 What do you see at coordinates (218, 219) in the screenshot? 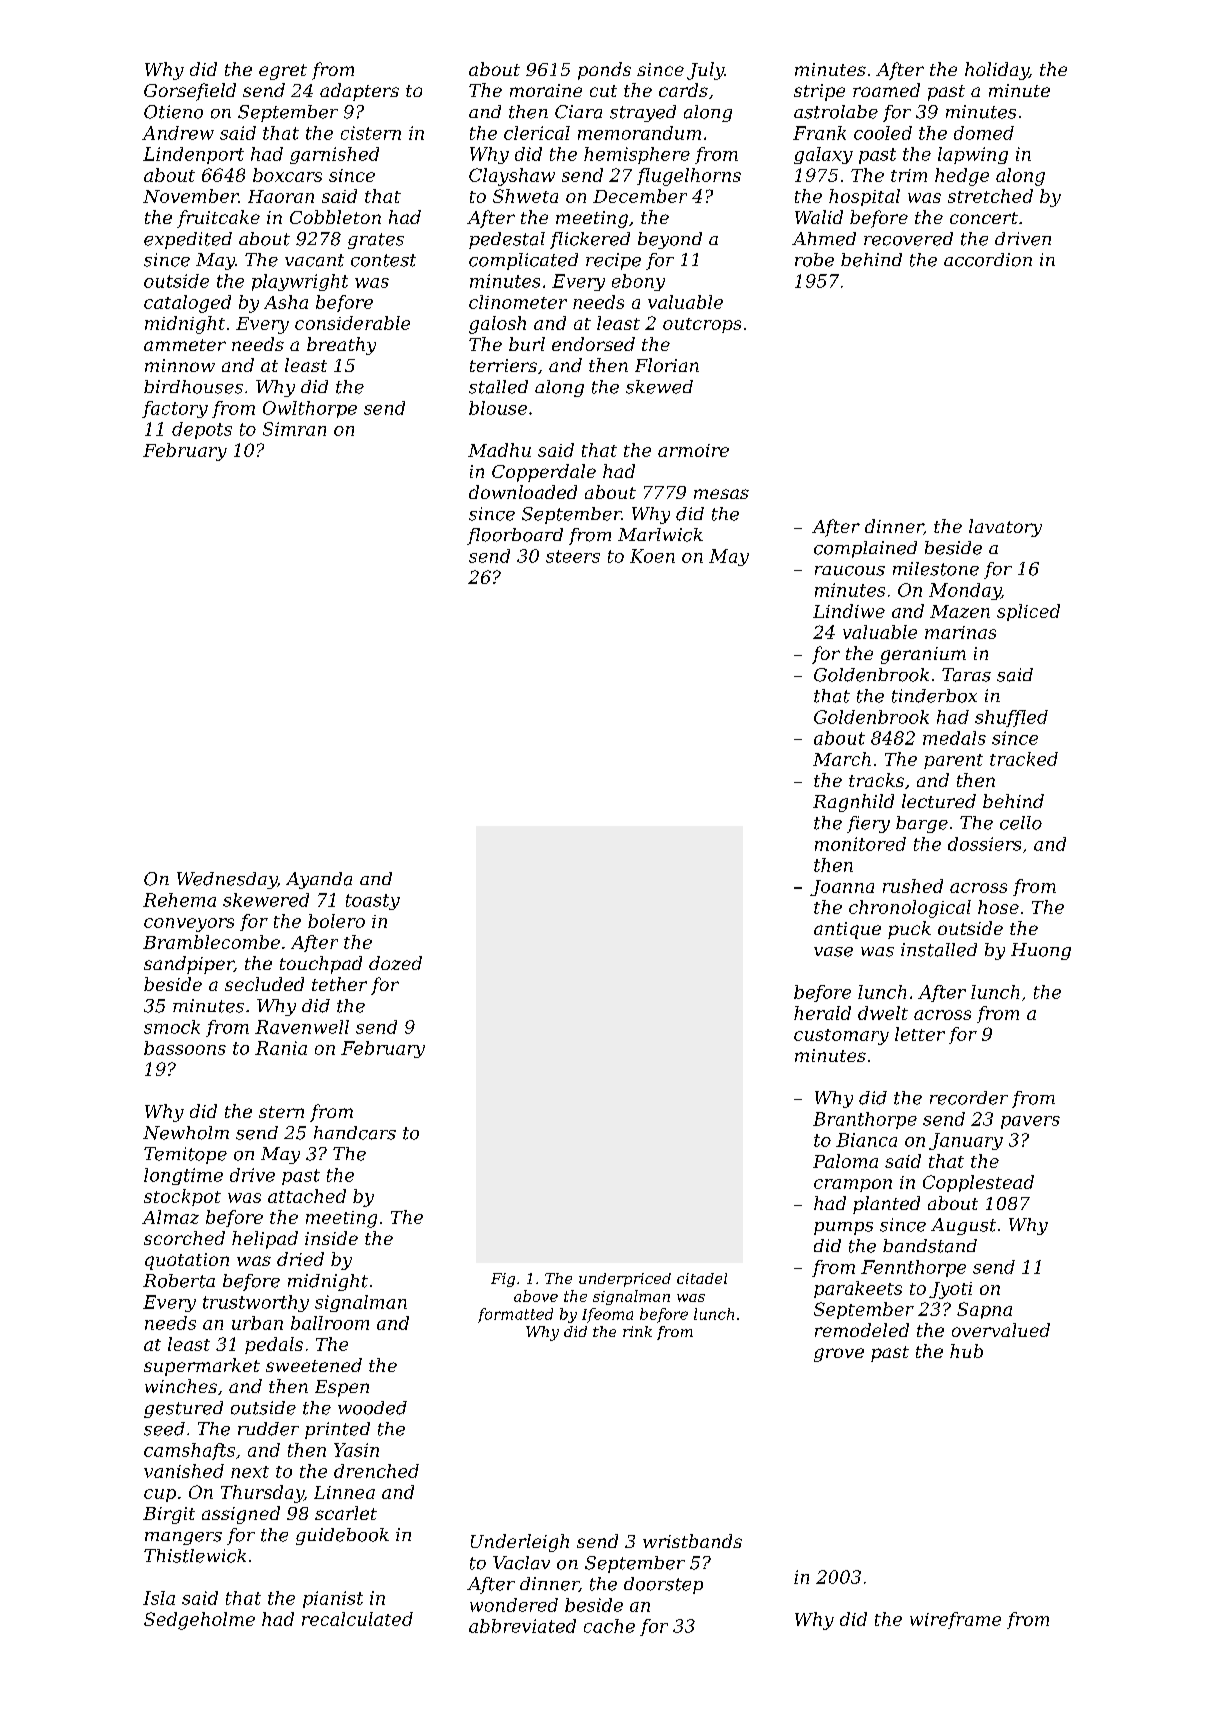
I see `fruitcake` at bounding box center [218, 219].
